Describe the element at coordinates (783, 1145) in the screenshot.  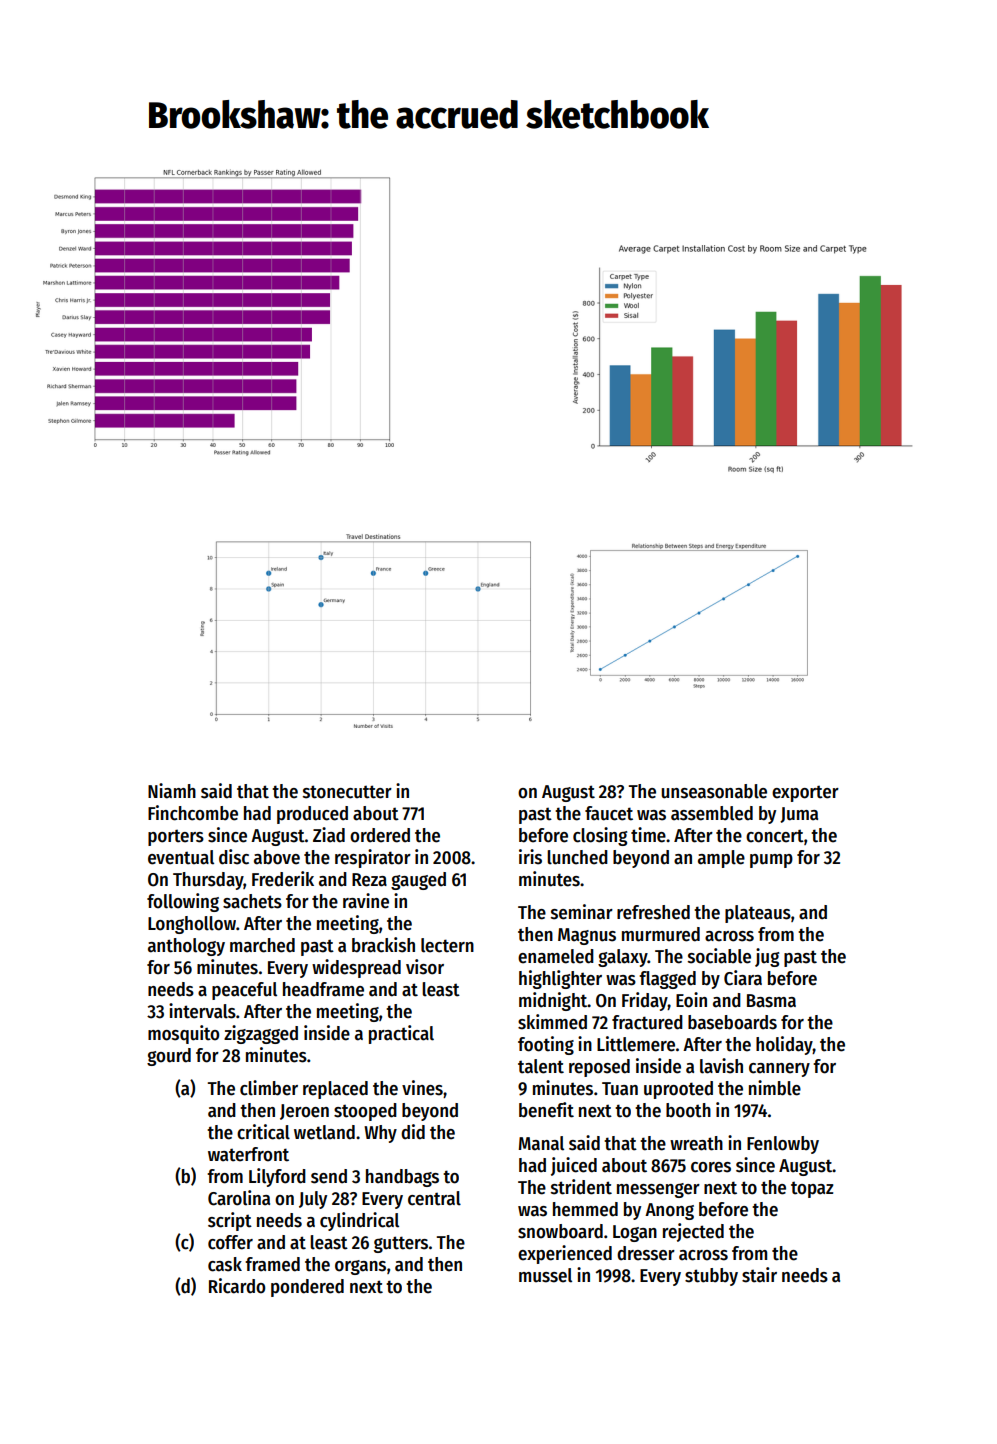
I see `Fenlowby` at that location.
